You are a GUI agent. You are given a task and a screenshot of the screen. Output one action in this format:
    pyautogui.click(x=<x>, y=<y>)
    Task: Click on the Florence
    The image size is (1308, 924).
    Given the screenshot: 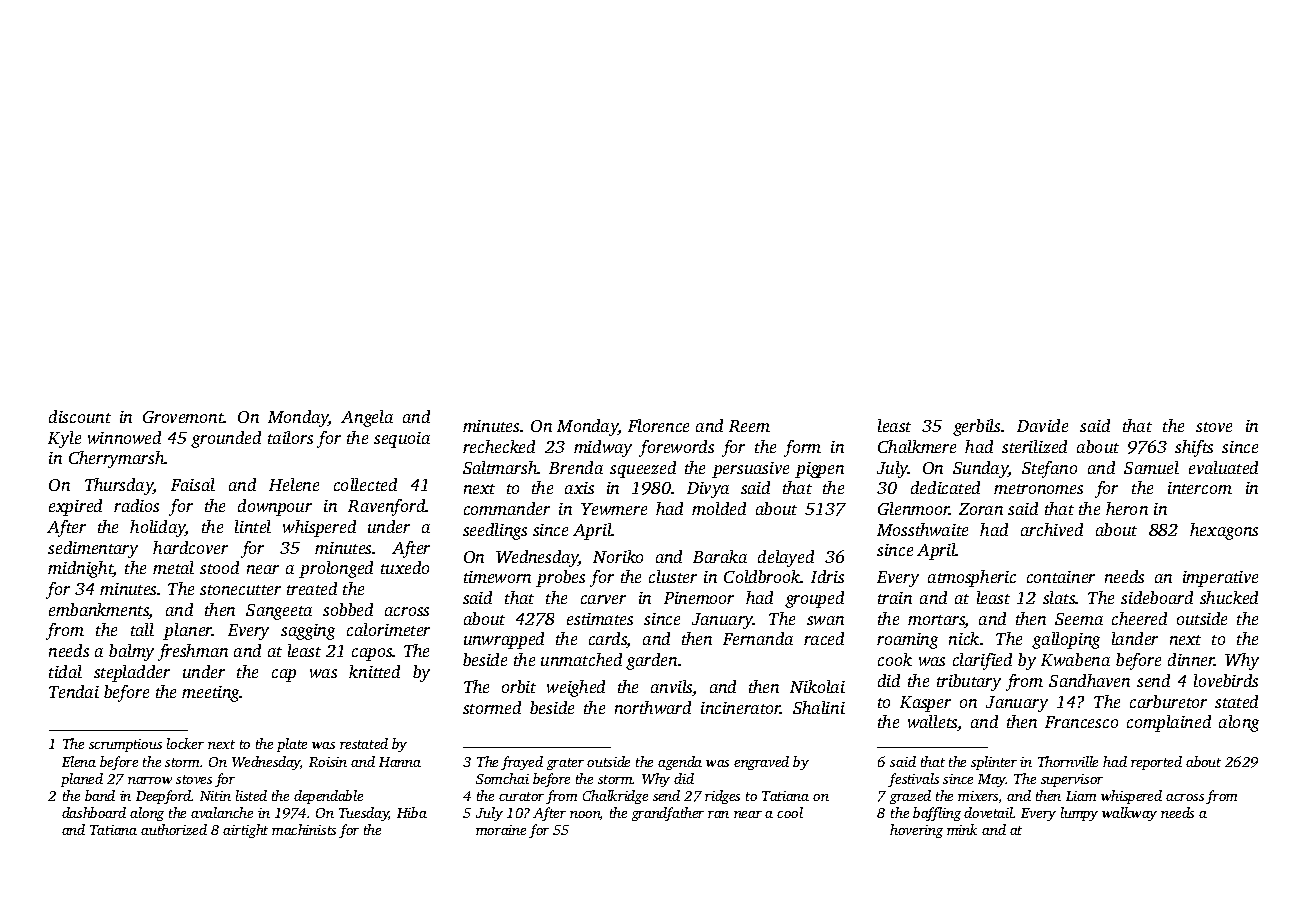 What is the action you would take?
    pyautogui.click(x=658, y=425)
